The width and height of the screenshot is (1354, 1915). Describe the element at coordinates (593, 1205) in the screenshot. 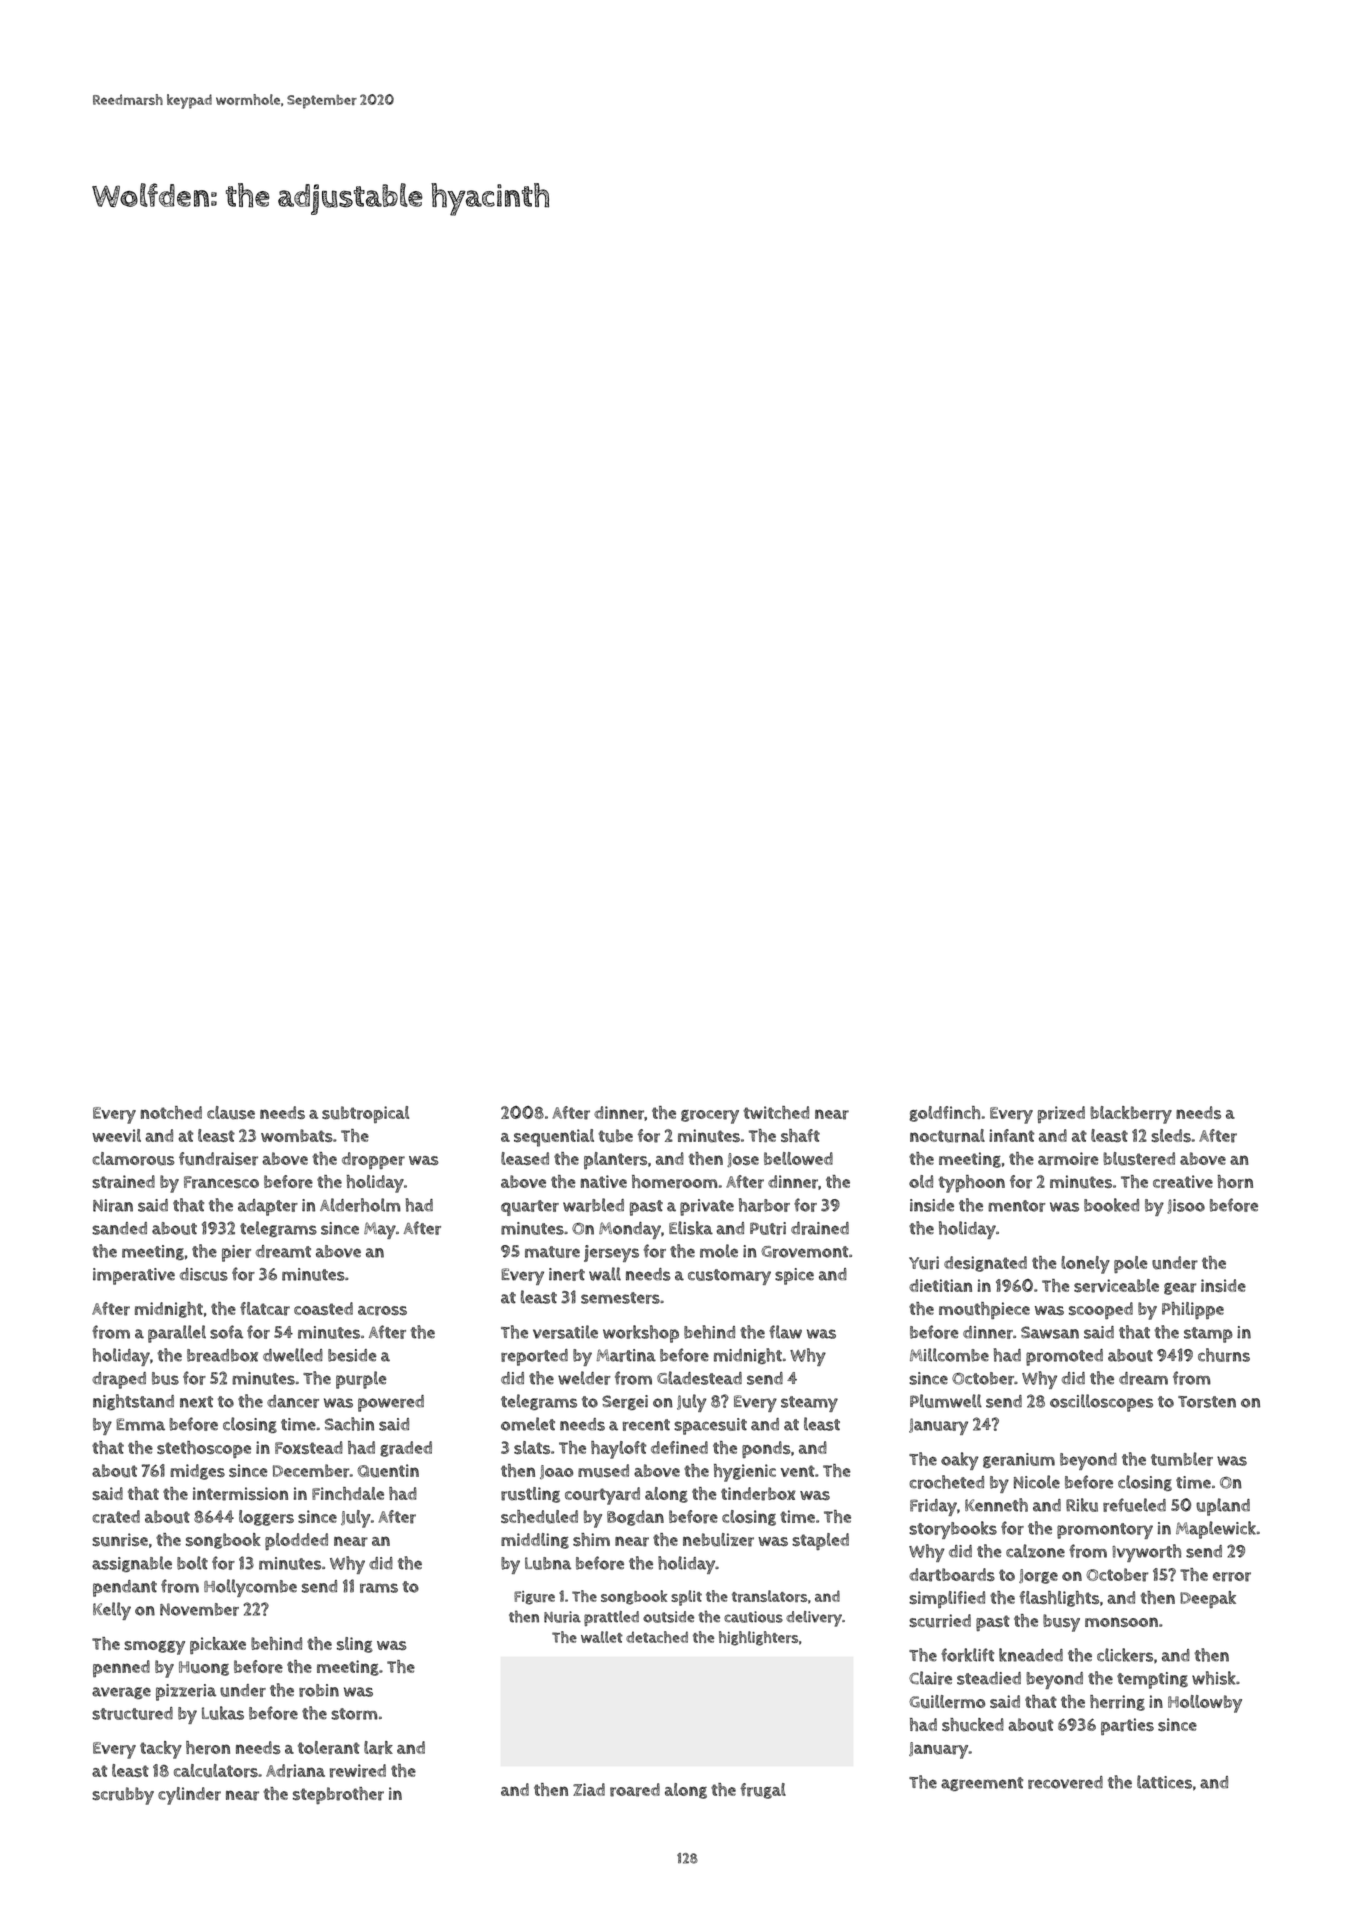

I see `warbled` at that location.
